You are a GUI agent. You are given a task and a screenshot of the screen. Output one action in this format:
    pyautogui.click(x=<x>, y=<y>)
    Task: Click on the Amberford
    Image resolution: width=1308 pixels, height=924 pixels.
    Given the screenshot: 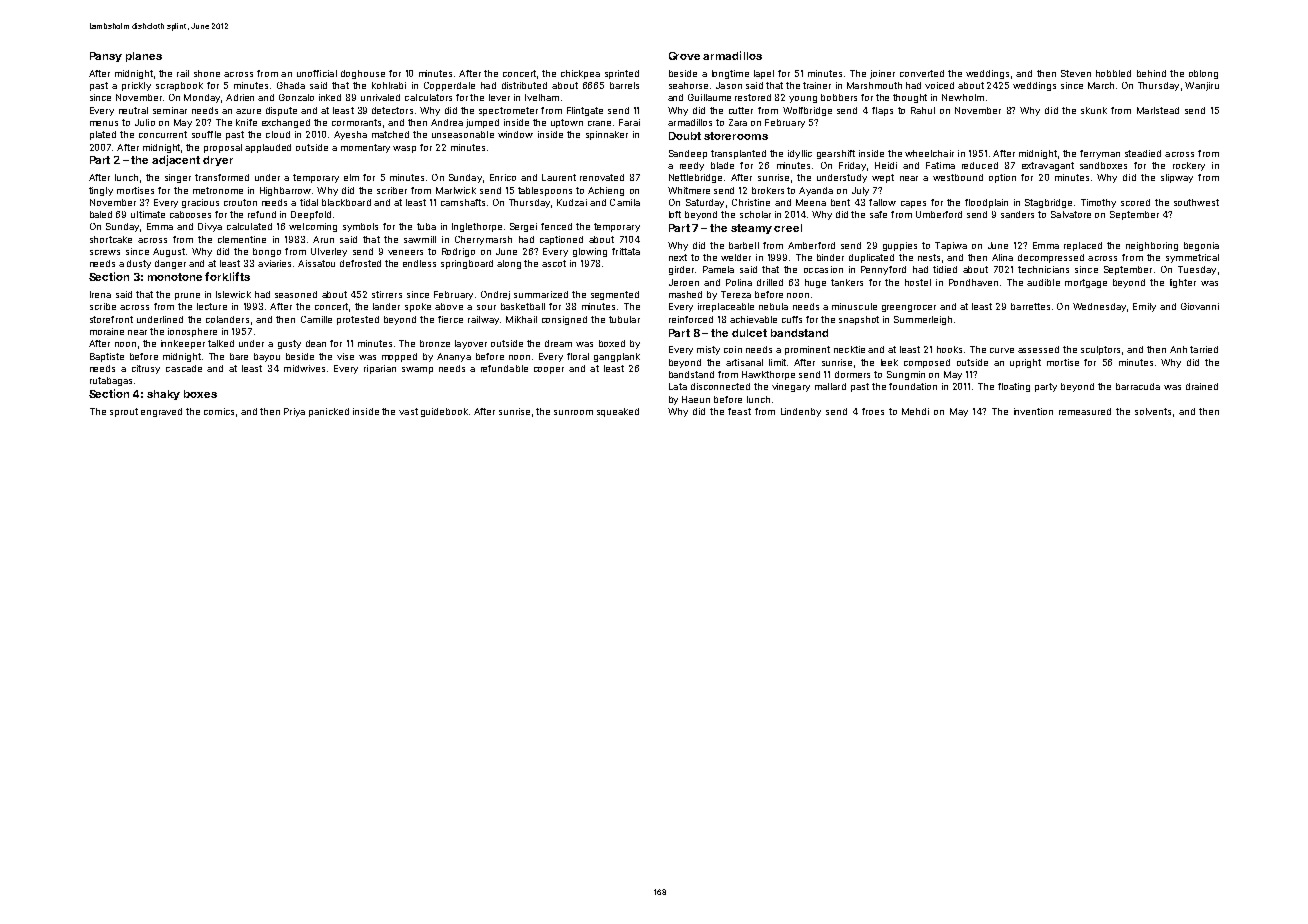 What is the action you would take?
    pyautogui.click(x=811, y=245)
